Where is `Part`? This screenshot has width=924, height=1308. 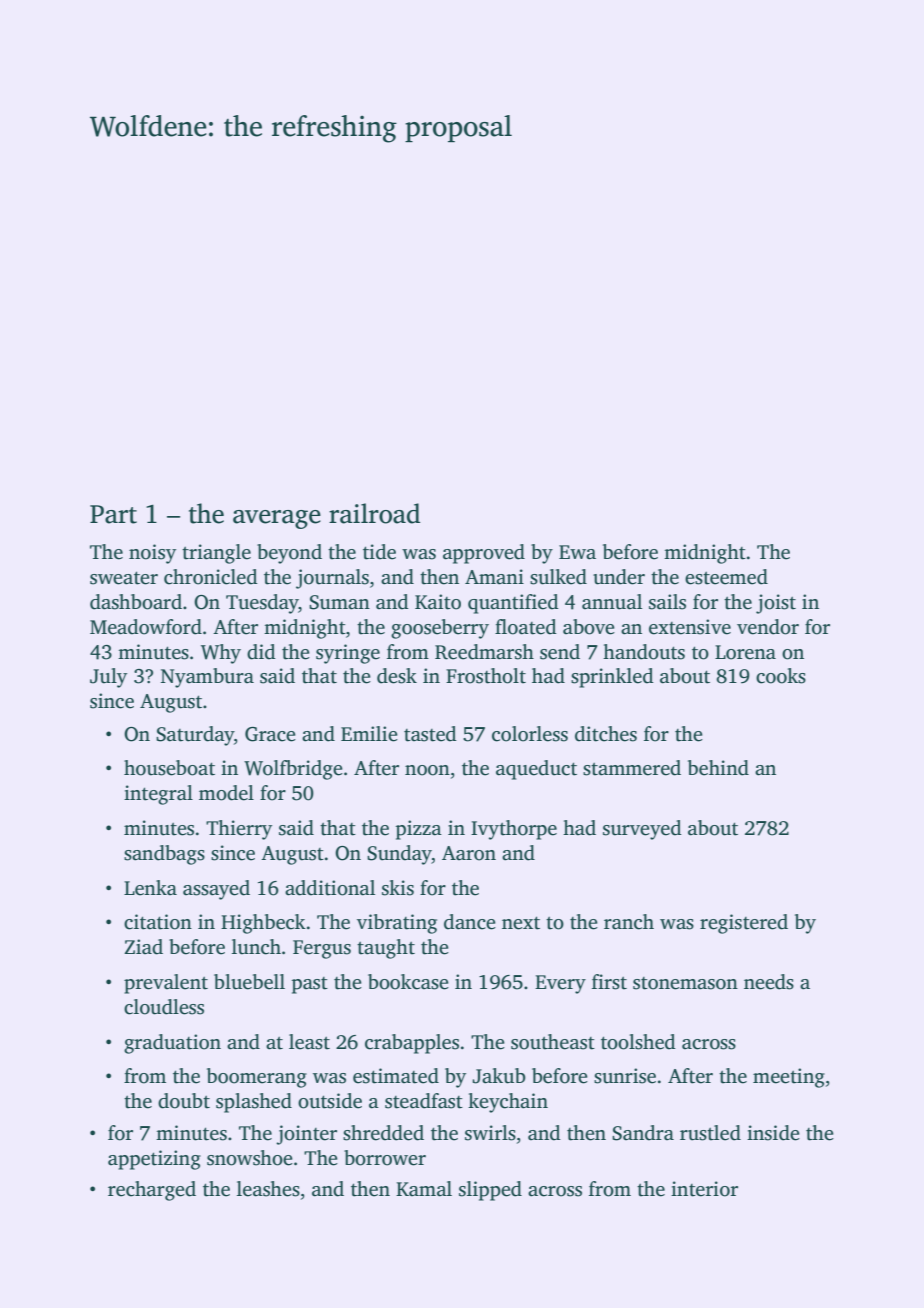
Part is located at coordinates (113, 514).
